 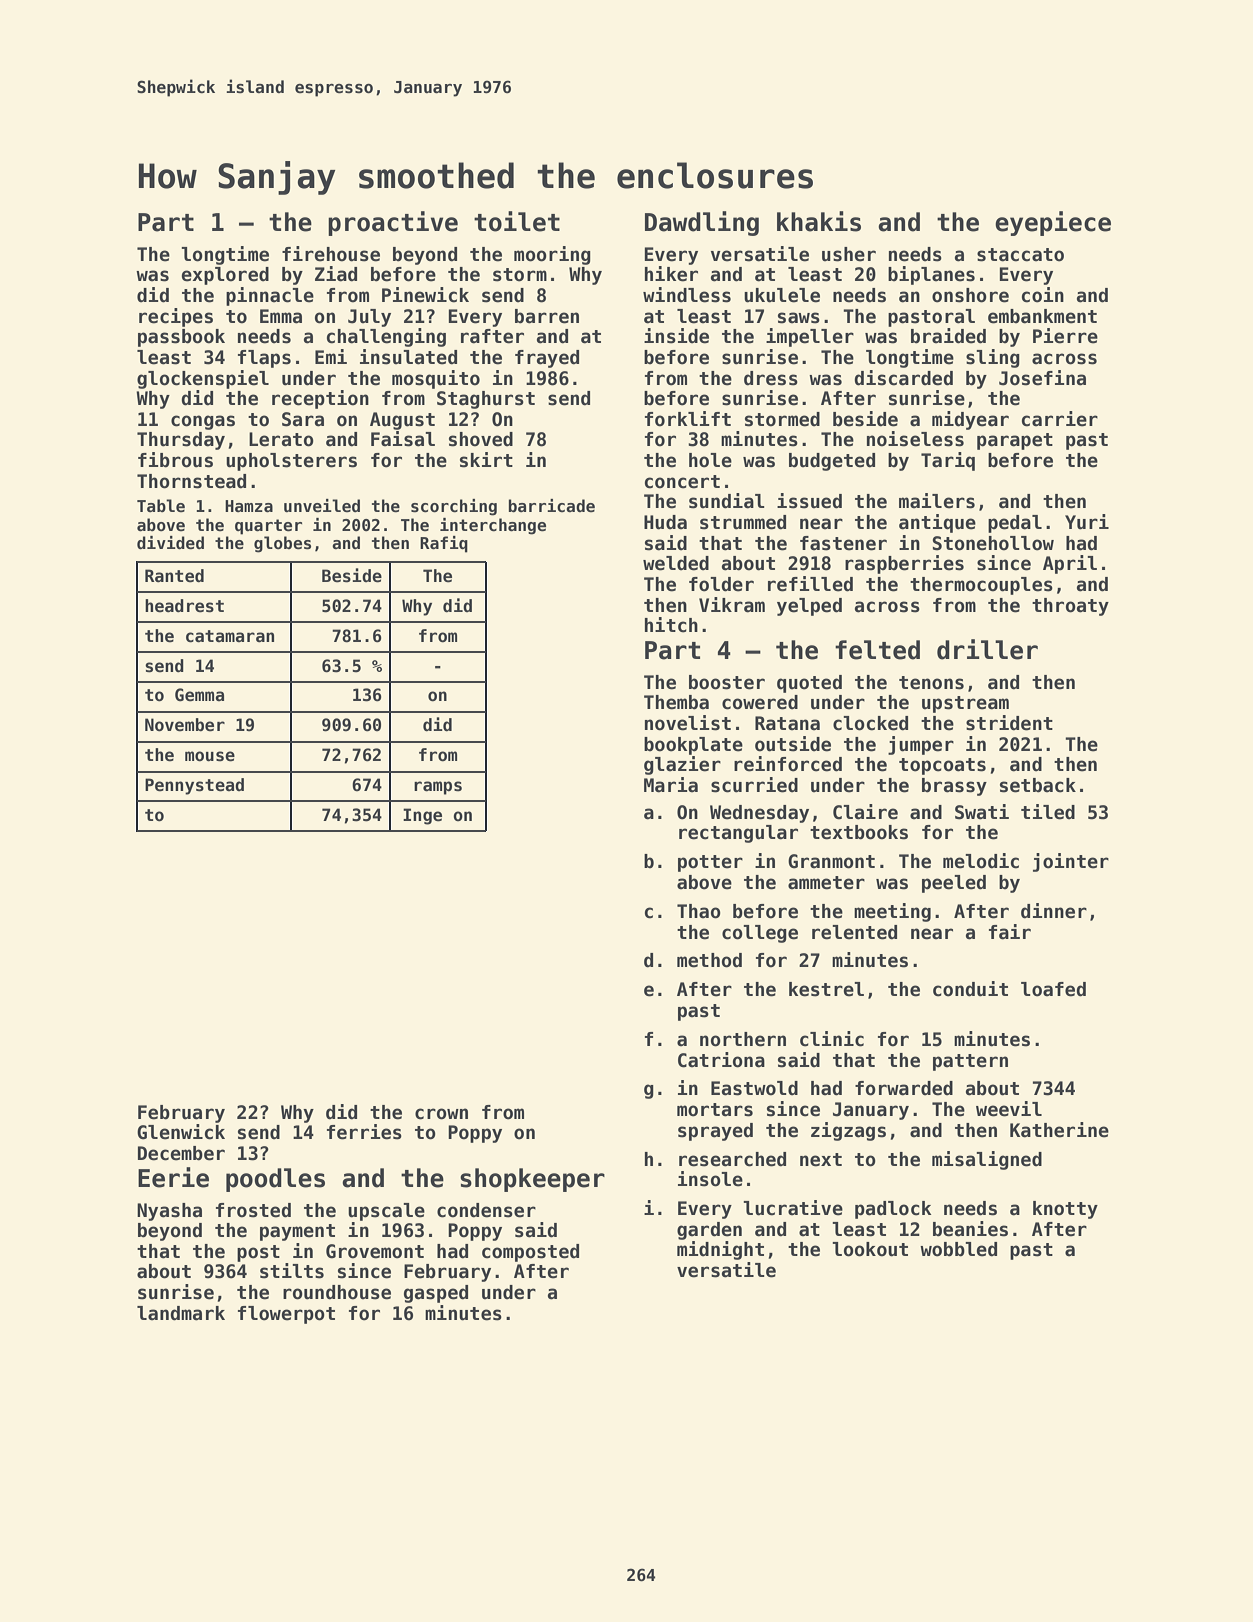 I want to click on college, so click(x=760, y=934).
